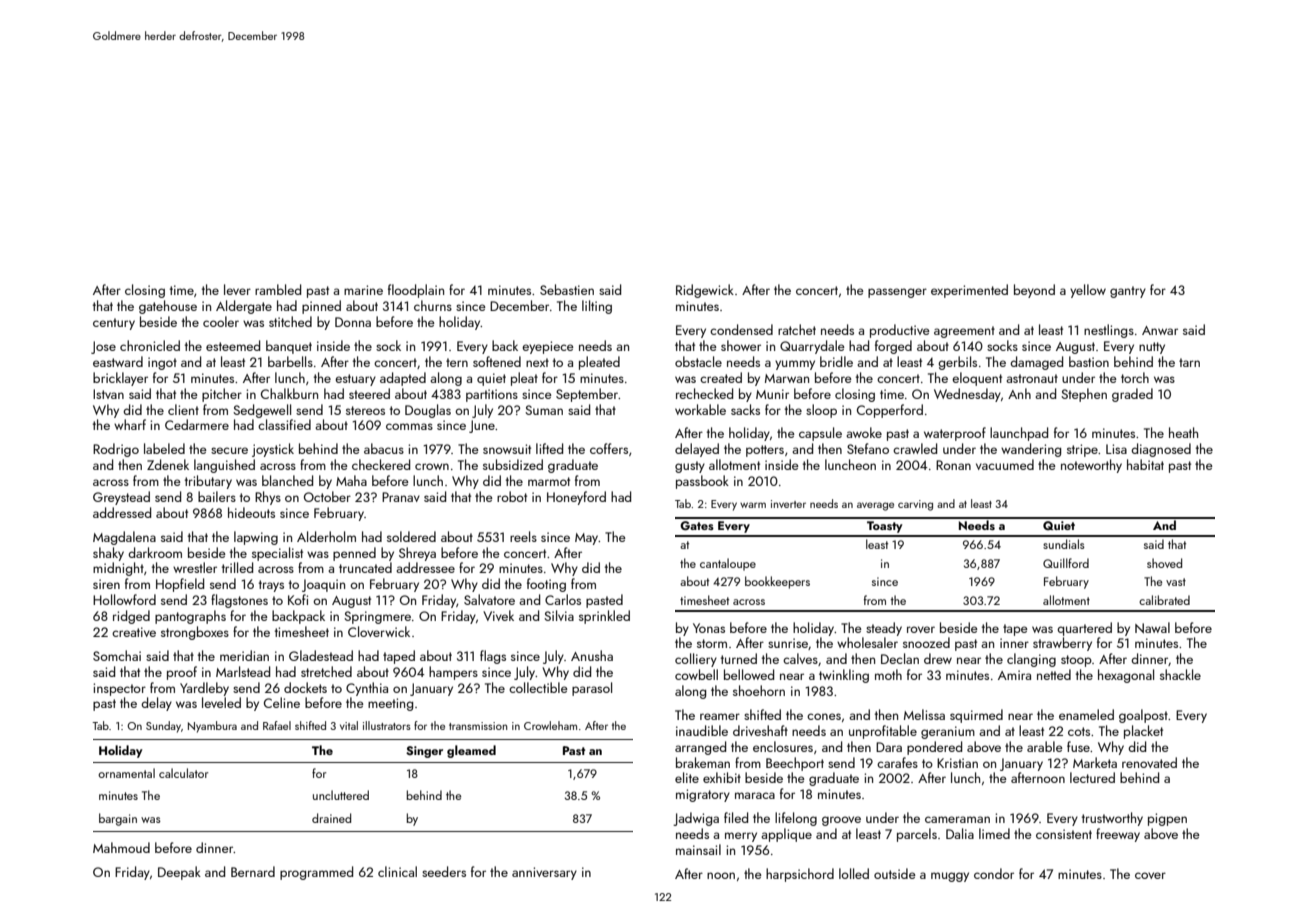 The height and width of the page is (924, 1308). What do you see at coordinates (1088, 291) in the page?
I see `yellow` at bounding box center [1088, 291].
